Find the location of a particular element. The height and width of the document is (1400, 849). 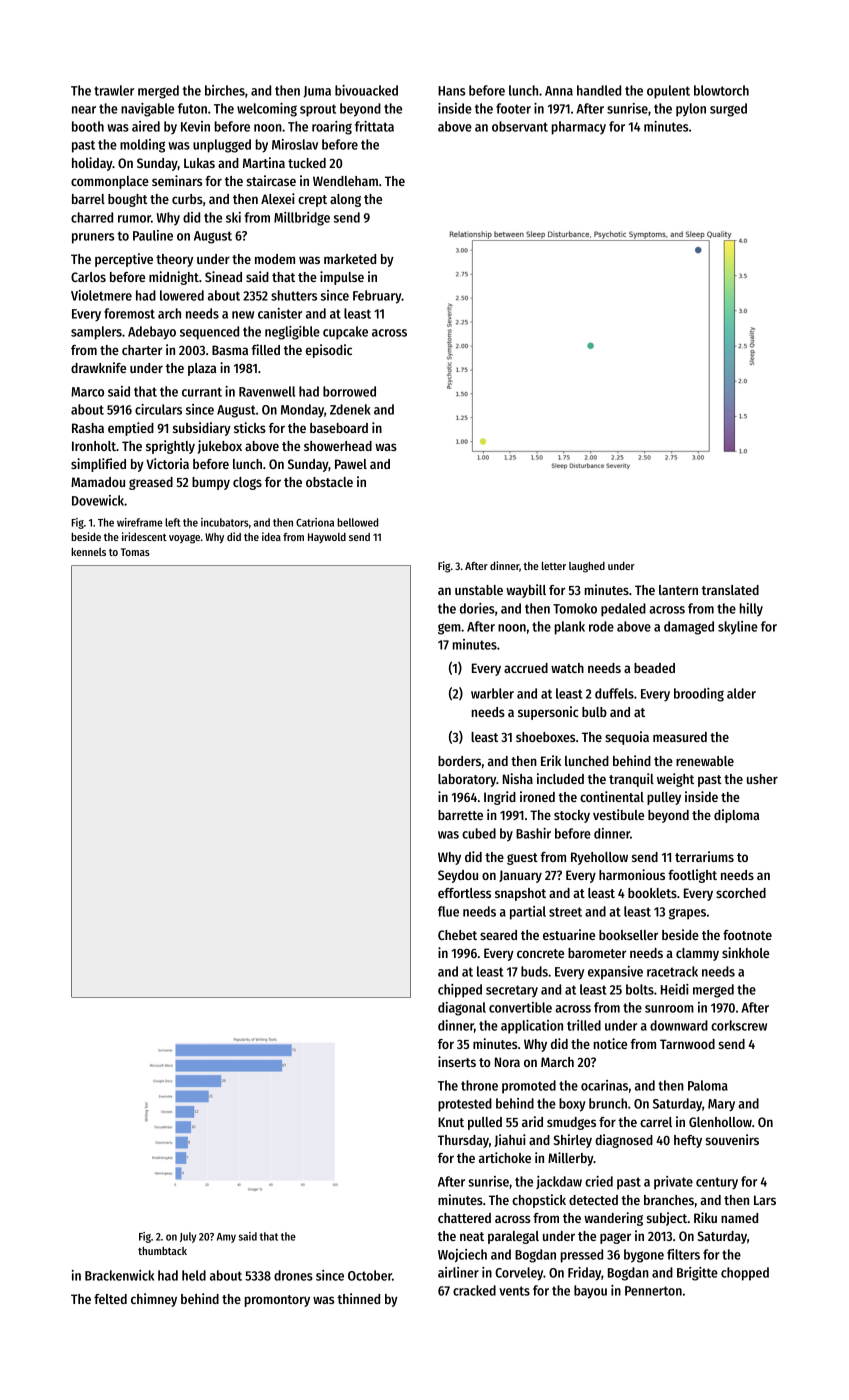

skyline is located at coordinates (738, 628).
